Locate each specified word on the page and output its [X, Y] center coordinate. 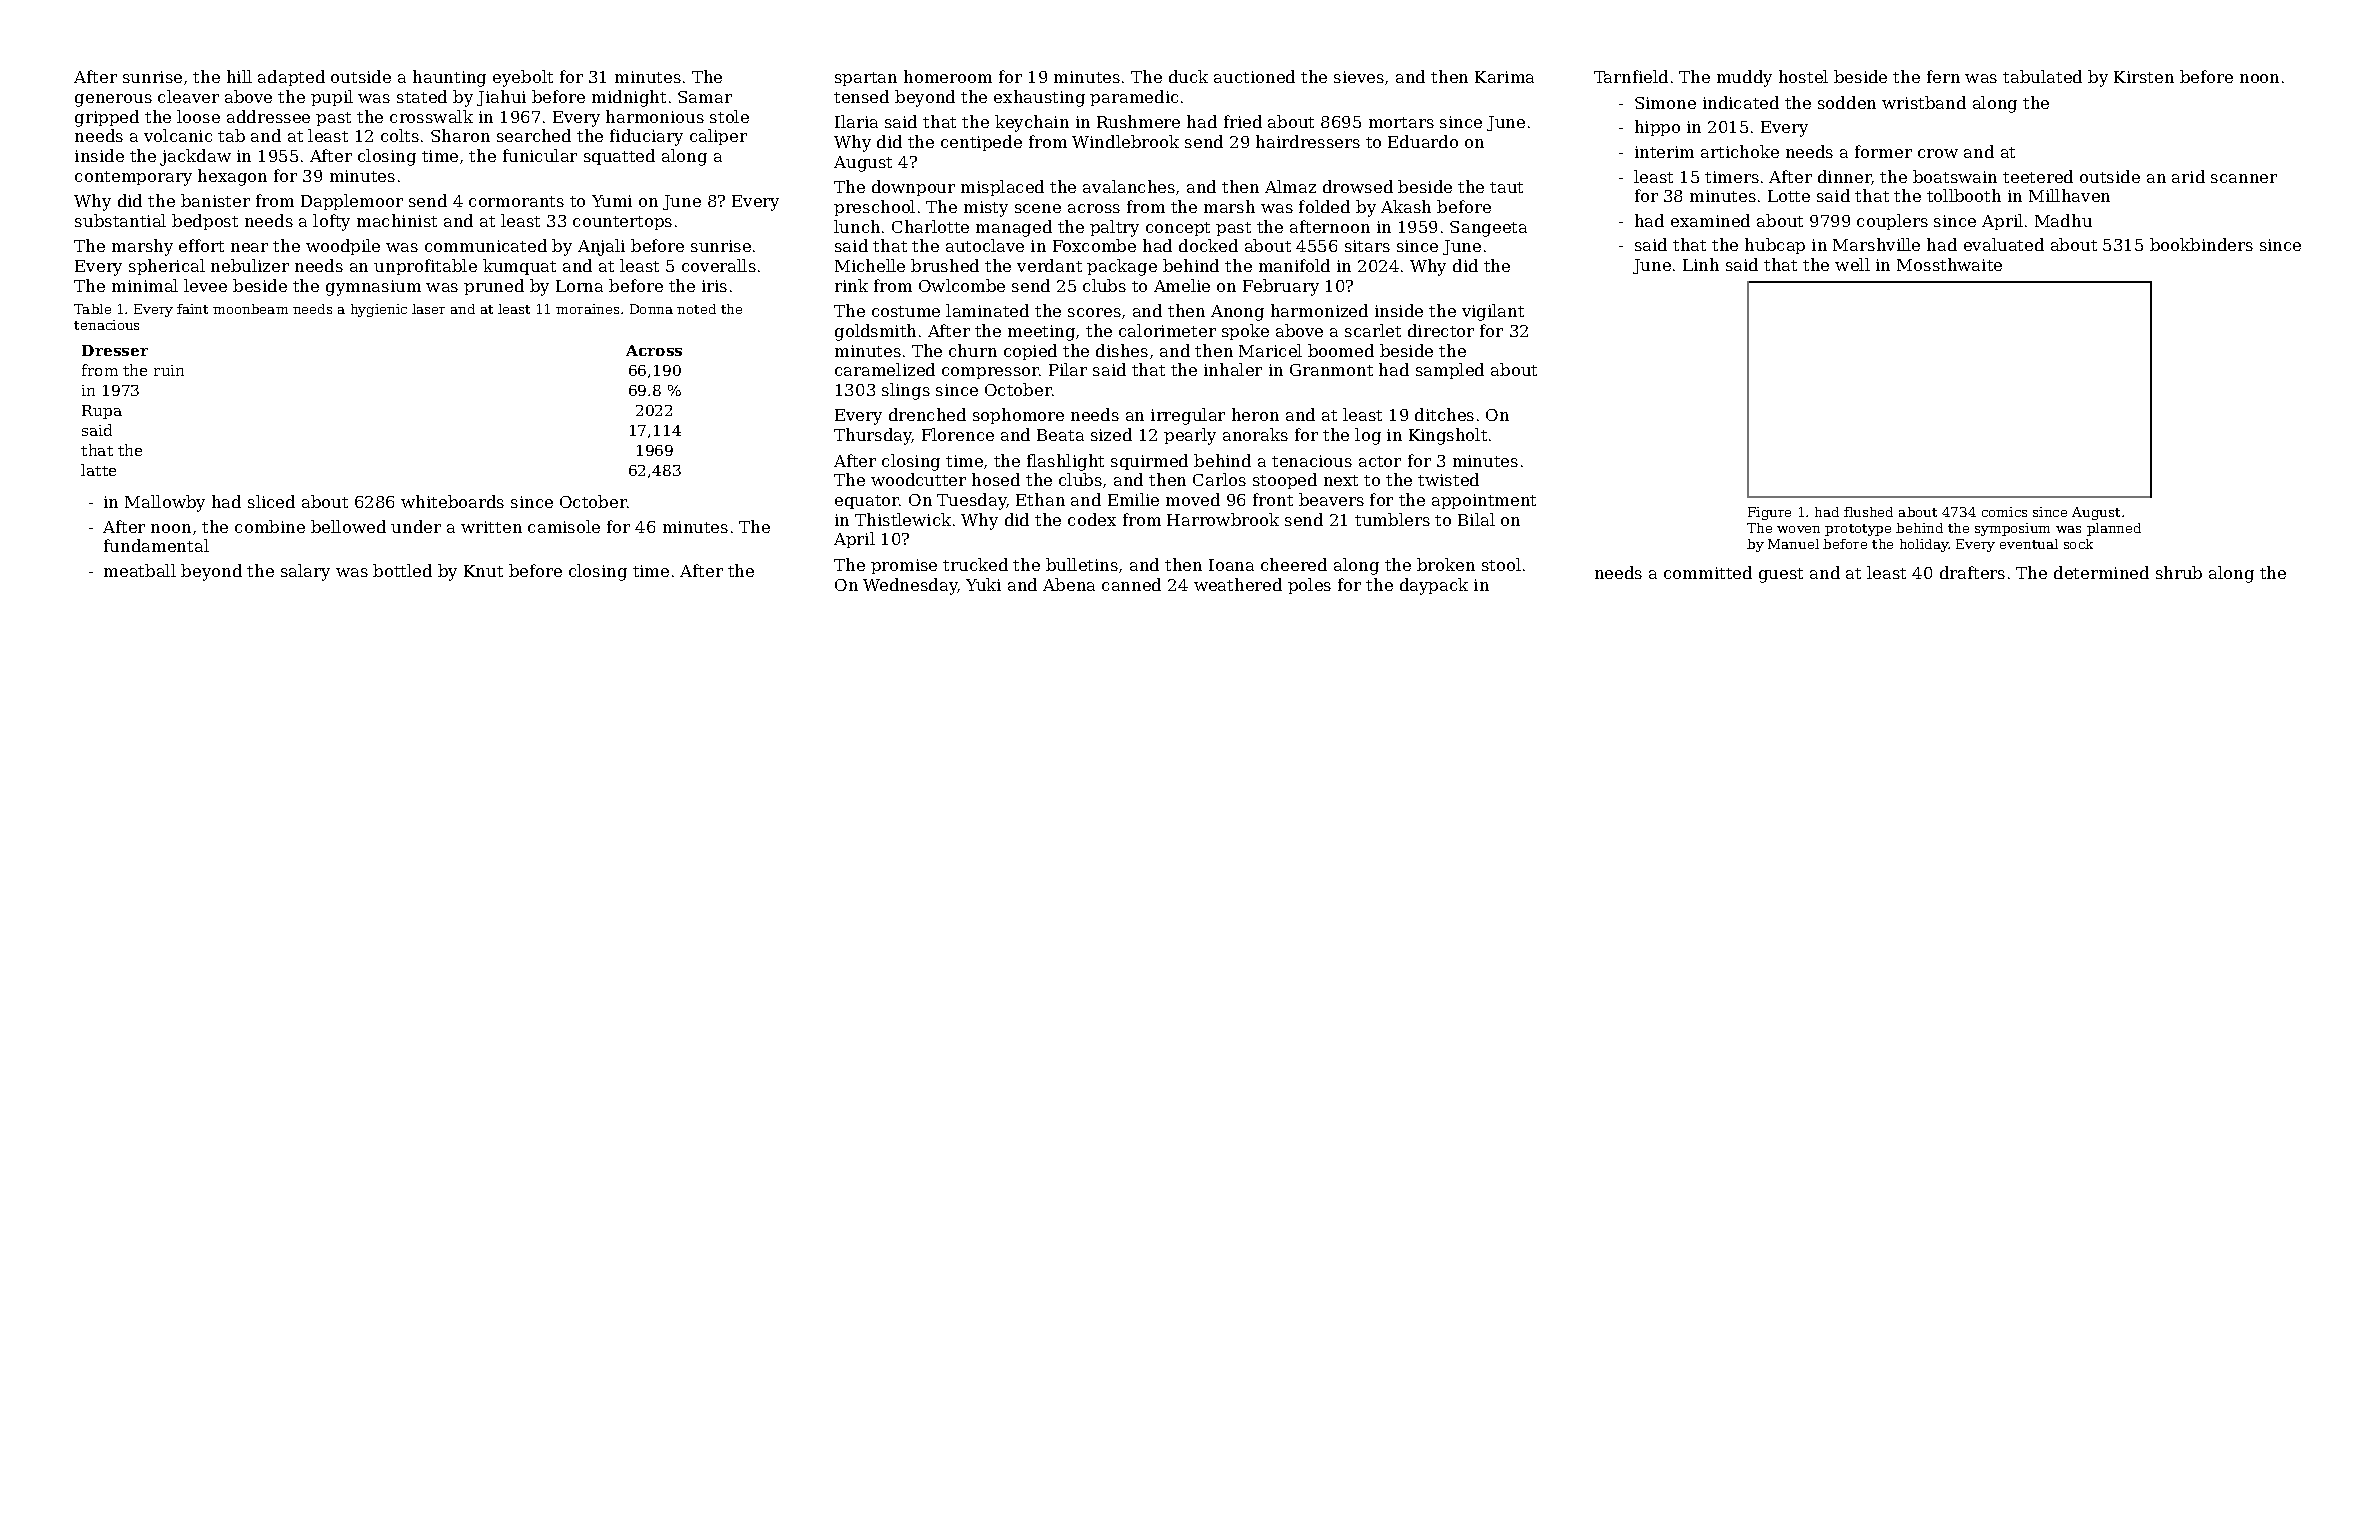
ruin [169, 370]
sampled [1450, 371]
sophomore [1018, 416]
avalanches [1129, 186]
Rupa [102, 412]
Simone [1665, 103]
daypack [1434, 586]
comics [2004, 512]
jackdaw [195, 157]
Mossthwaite [1949, 264]
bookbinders [2201, 244]
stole [729, 116]
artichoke [1740, 151]
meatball [140, 570]
